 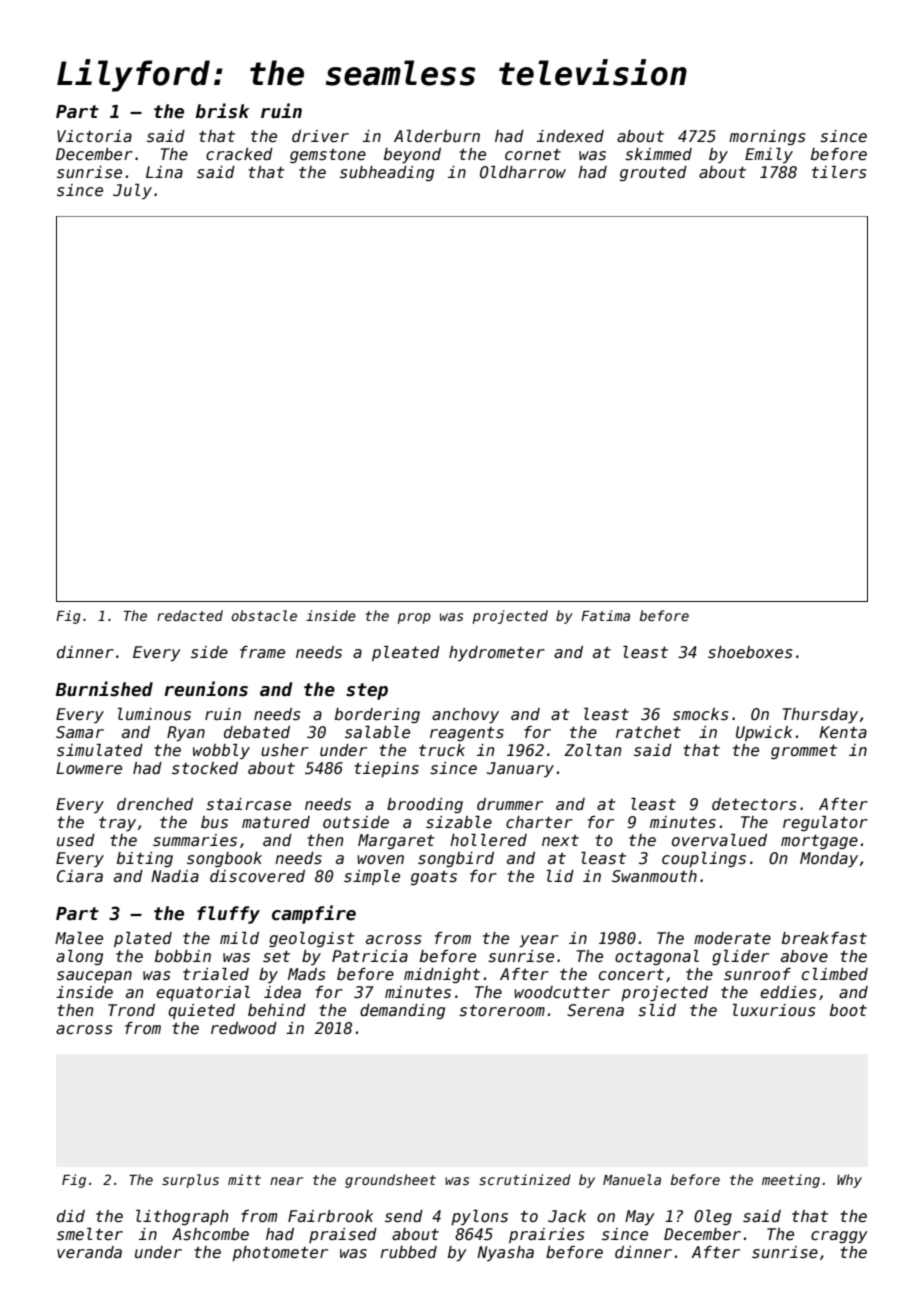 I want to click on pleated, so click(x=406, y=653).
